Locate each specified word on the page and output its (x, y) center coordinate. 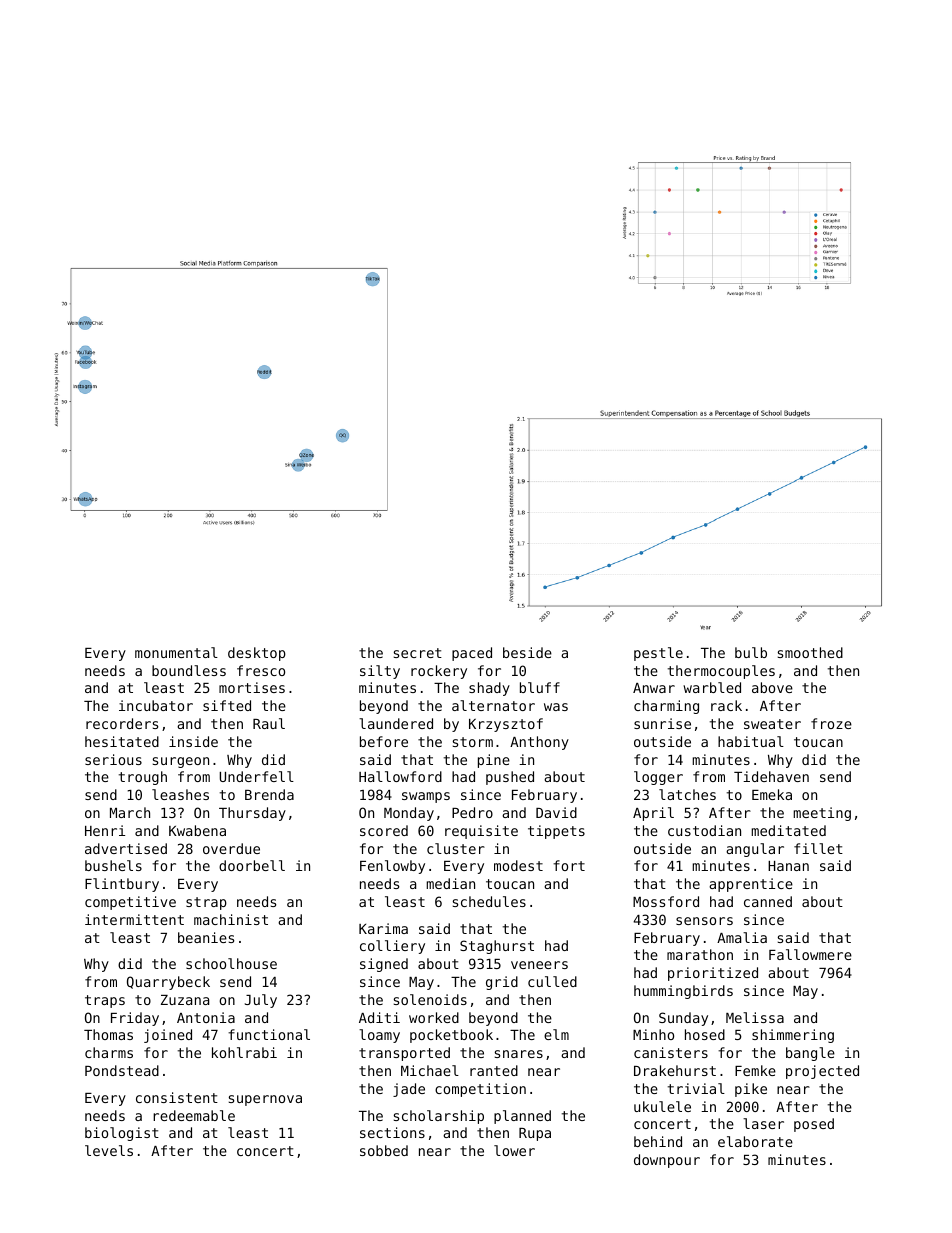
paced (472, 654)
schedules (489, 901)
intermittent (134, 919)
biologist (122, 1134)
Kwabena (197, 830)
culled (552, 981)
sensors (704, 921)
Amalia (742, 937)
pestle (658, 654)
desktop (257, 654)
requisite (481, 832)
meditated (788, 830)
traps (105, 1001)
